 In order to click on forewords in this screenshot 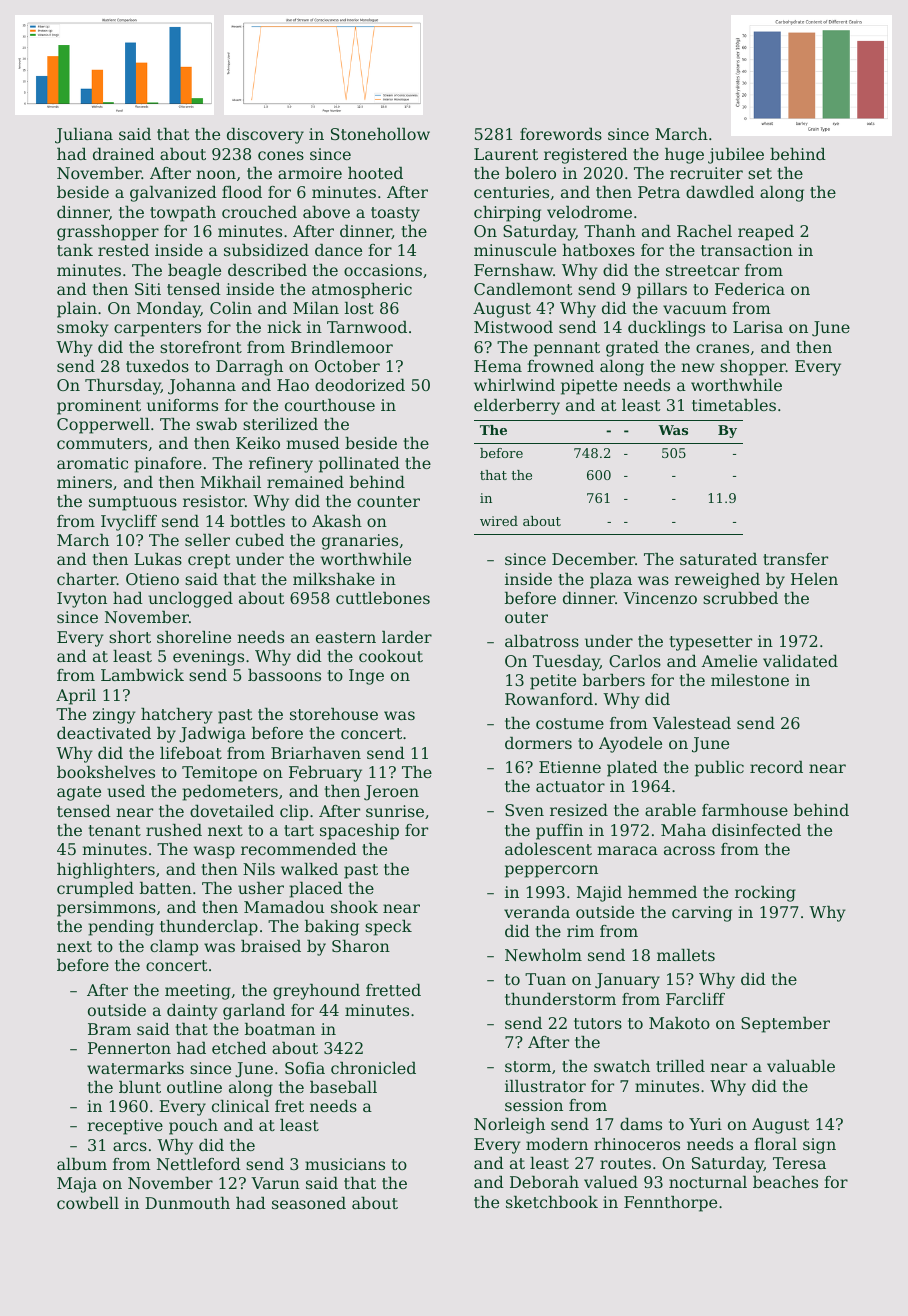, I will do `click(561, 134)`.
